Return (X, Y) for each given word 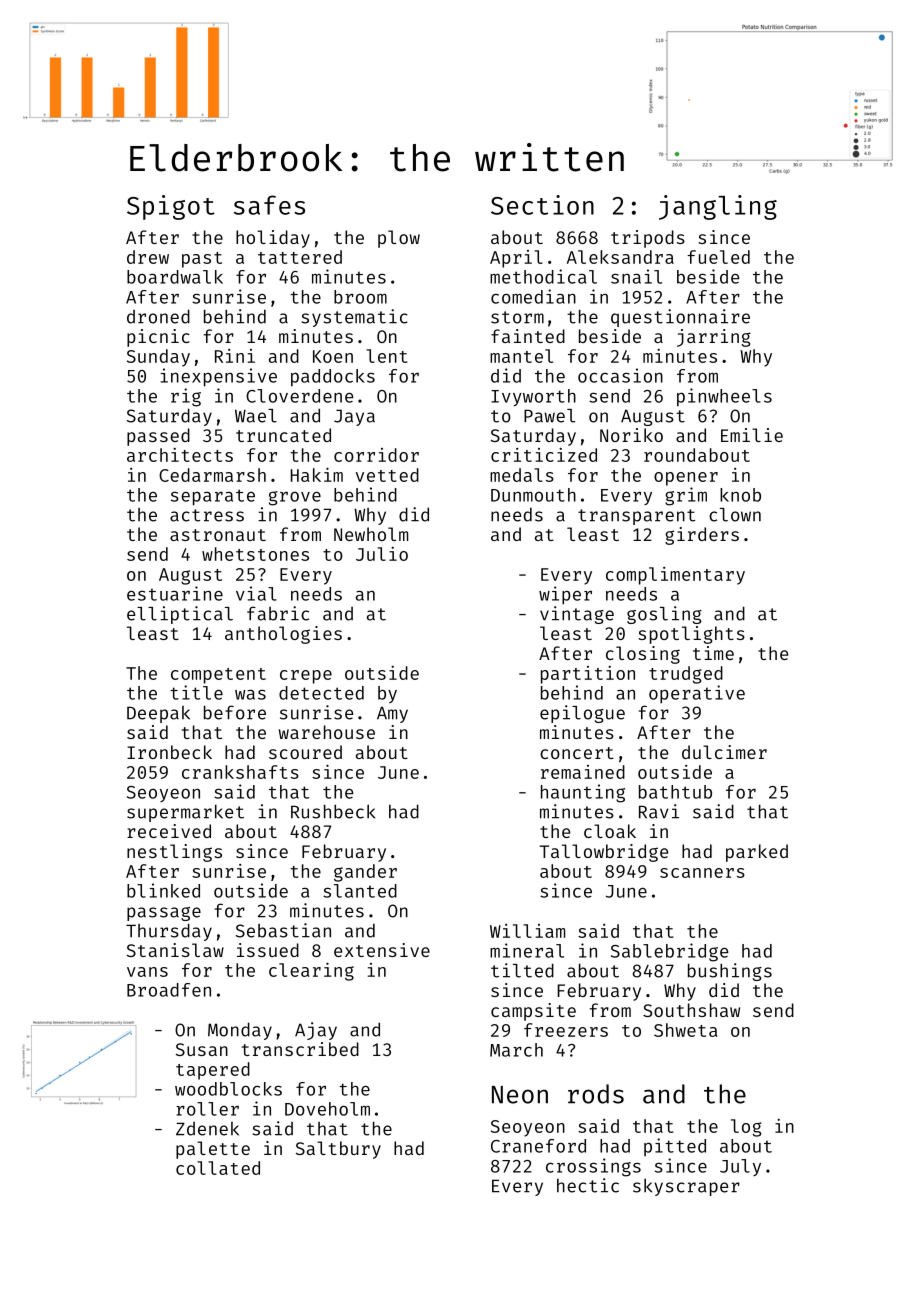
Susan (202, 1049)
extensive (382, 950)
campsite (533, 1012)
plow (399, 239)
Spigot (171, 207)
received (169, 831)
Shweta (685, 1030)
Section (542, 205)
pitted (675, 1147)
